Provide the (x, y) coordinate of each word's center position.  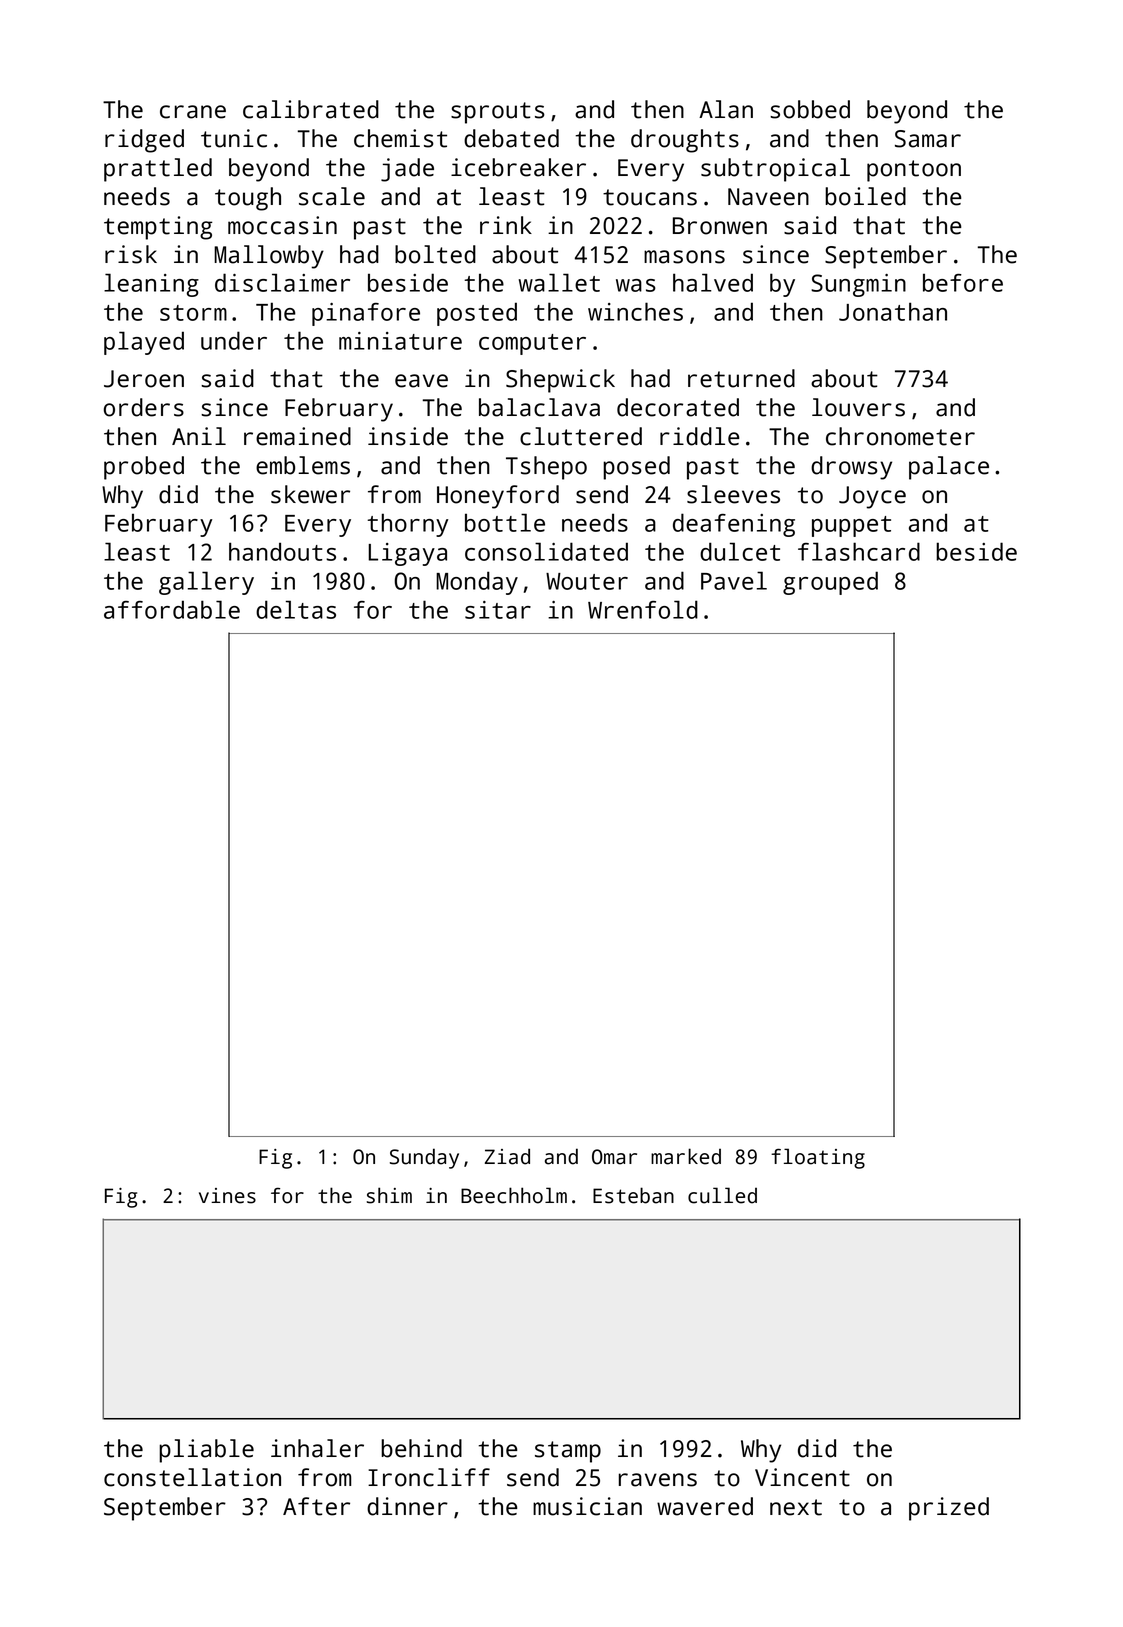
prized (949, 1509)
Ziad (507, 1156)
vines (227, 1196)
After (316, 1506)
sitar (498, 610)
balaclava (539, 407)
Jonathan (893, 311)
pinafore (366, 314)
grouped (830, 583)
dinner (407, 1506)
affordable (172, 609)
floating (818, 1158)
